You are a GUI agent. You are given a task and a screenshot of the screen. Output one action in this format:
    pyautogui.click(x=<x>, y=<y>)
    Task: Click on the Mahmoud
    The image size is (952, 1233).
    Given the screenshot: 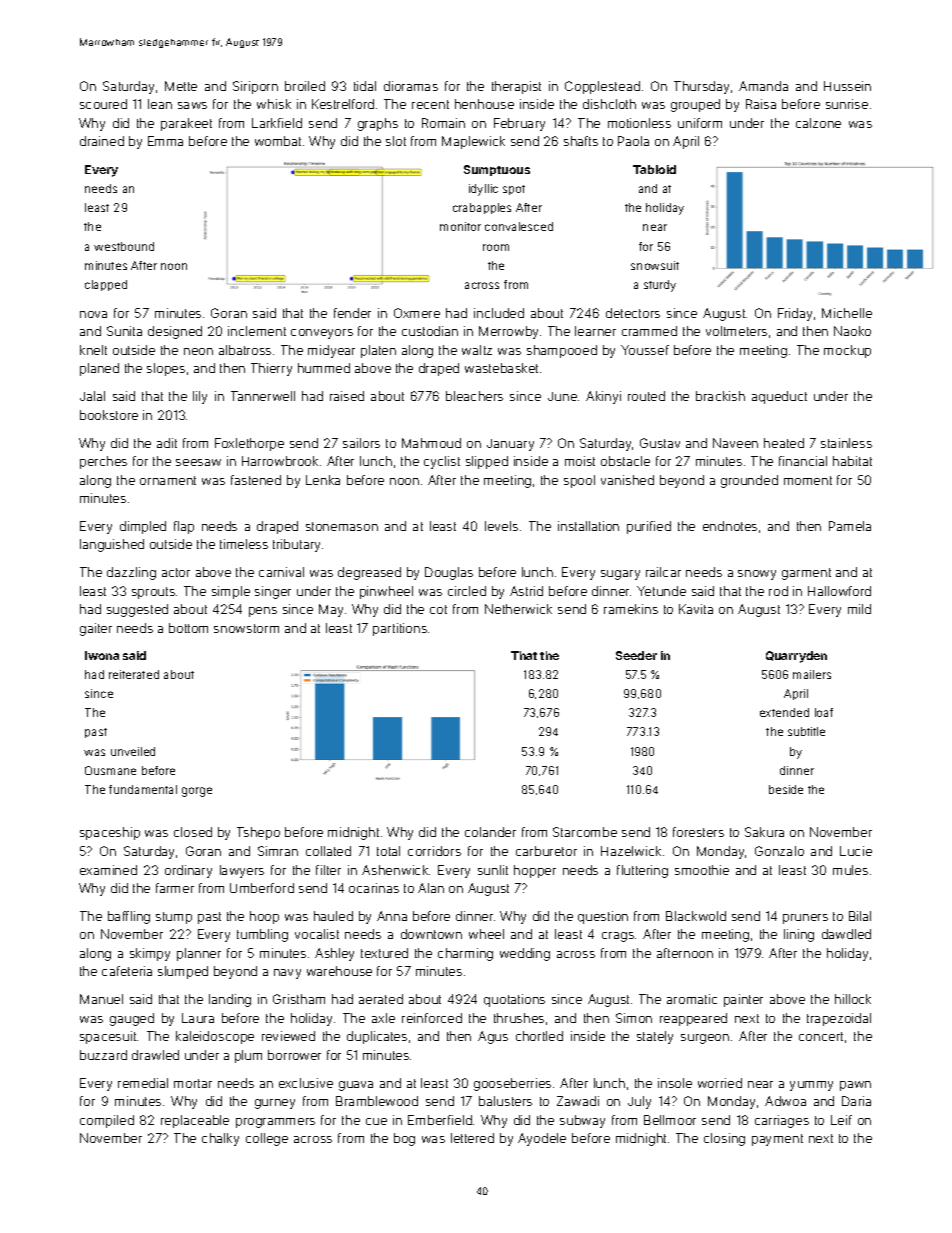 What is the action you would take?
    pyautogui.click(x=431, y=443)
